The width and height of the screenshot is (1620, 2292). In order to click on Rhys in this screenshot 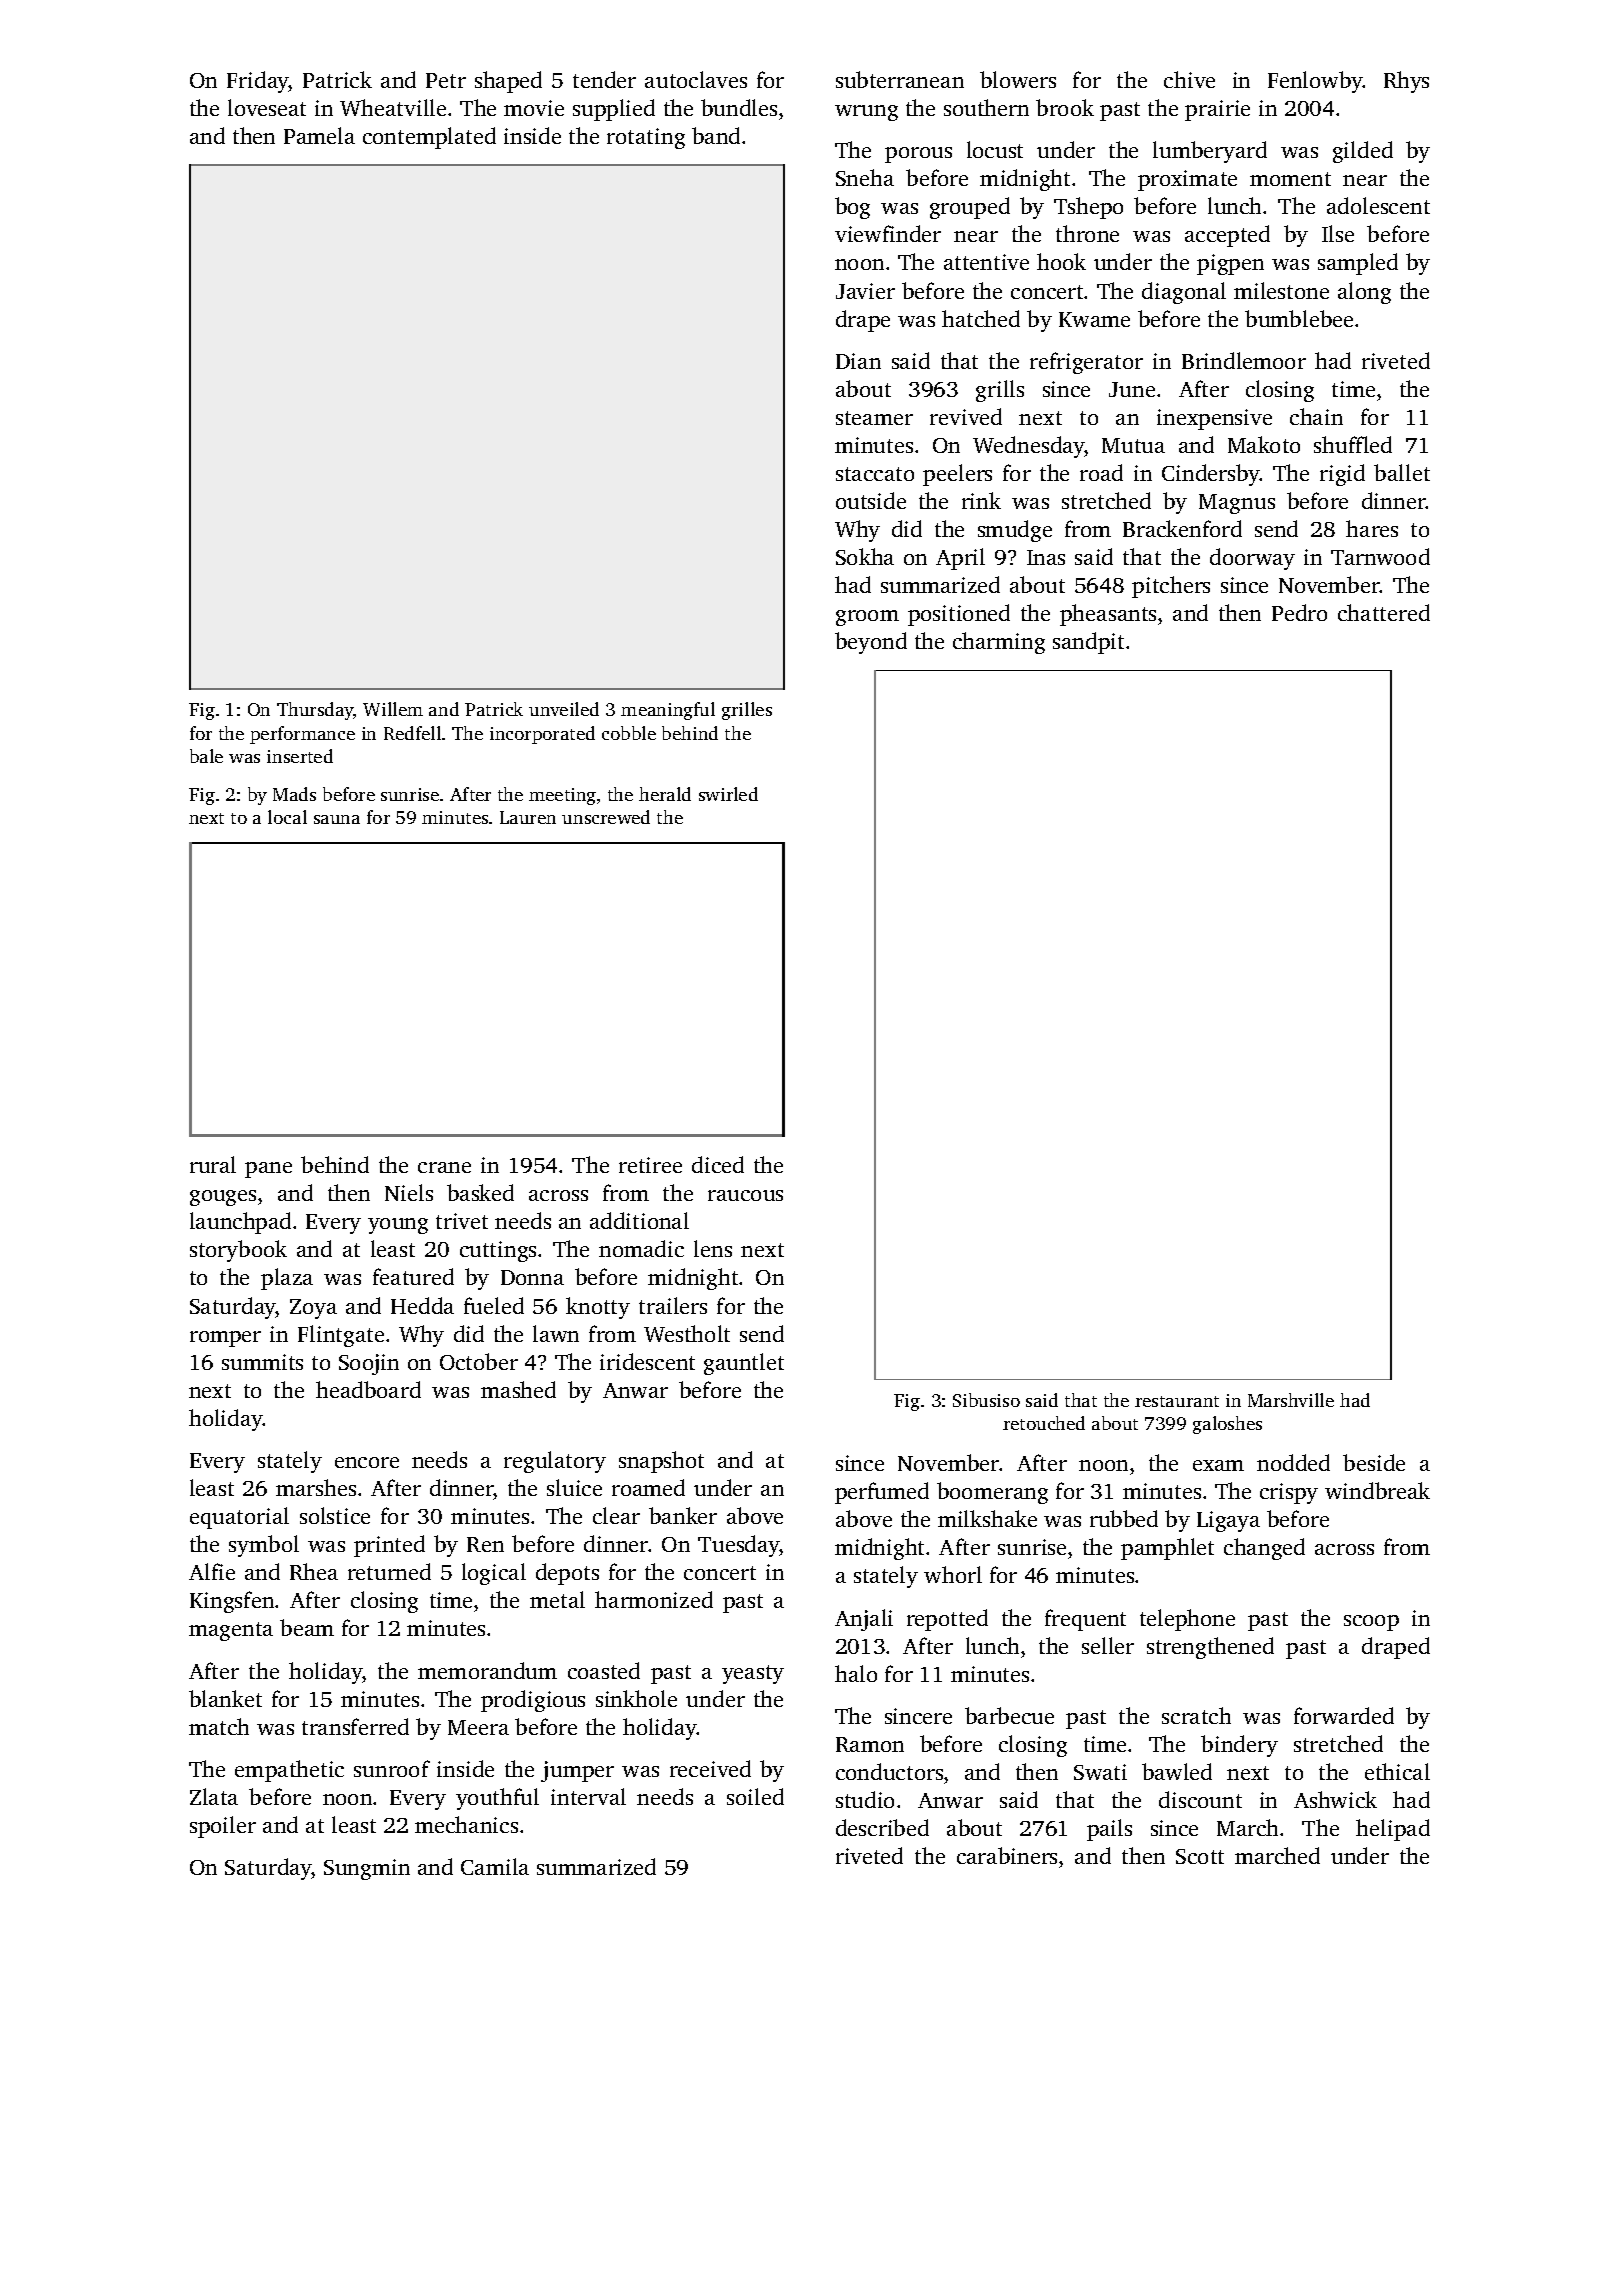, I will do `click(1406, 82)`.
